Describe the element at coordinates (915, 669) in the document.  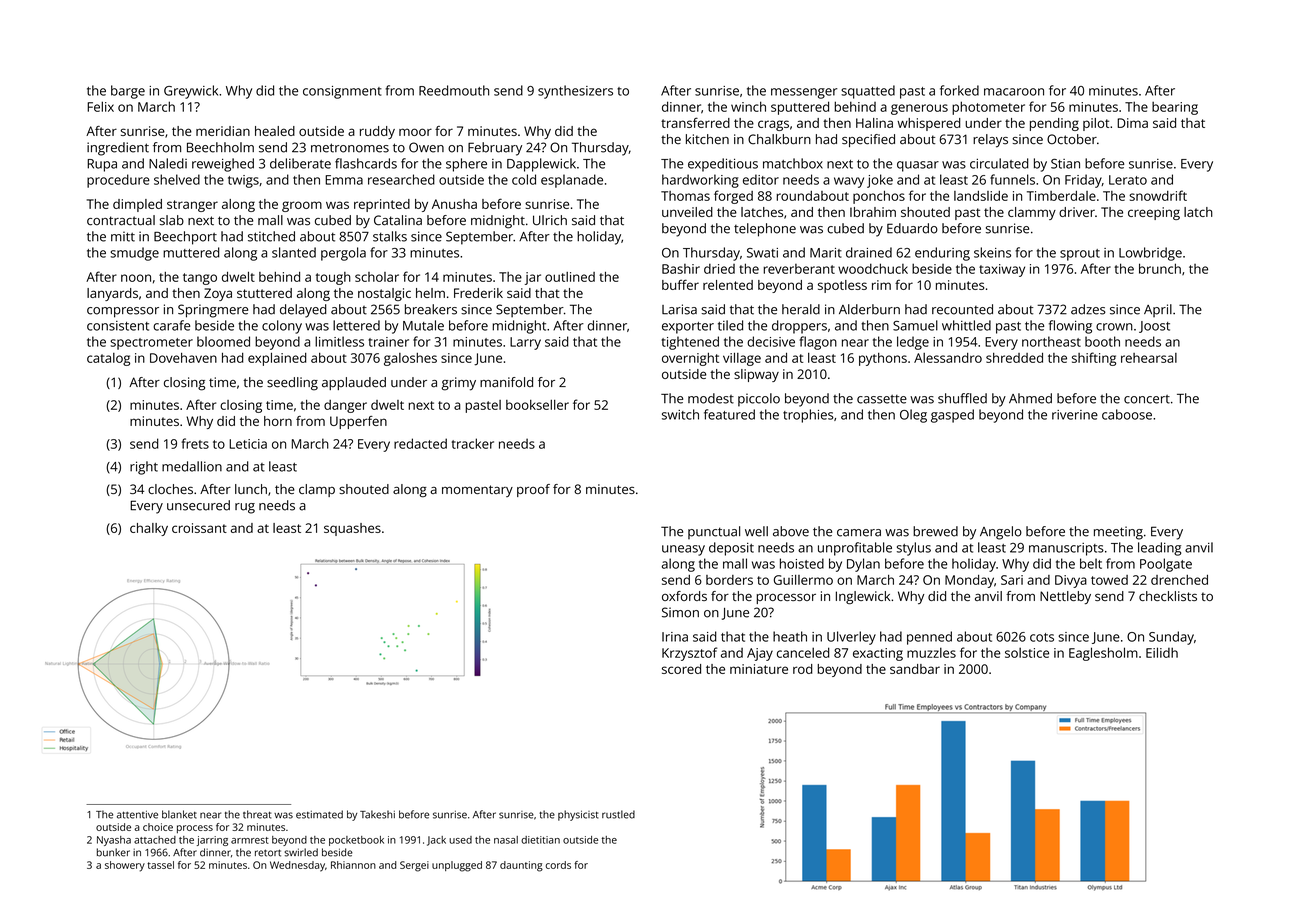
I see `sandbar` at that location.
